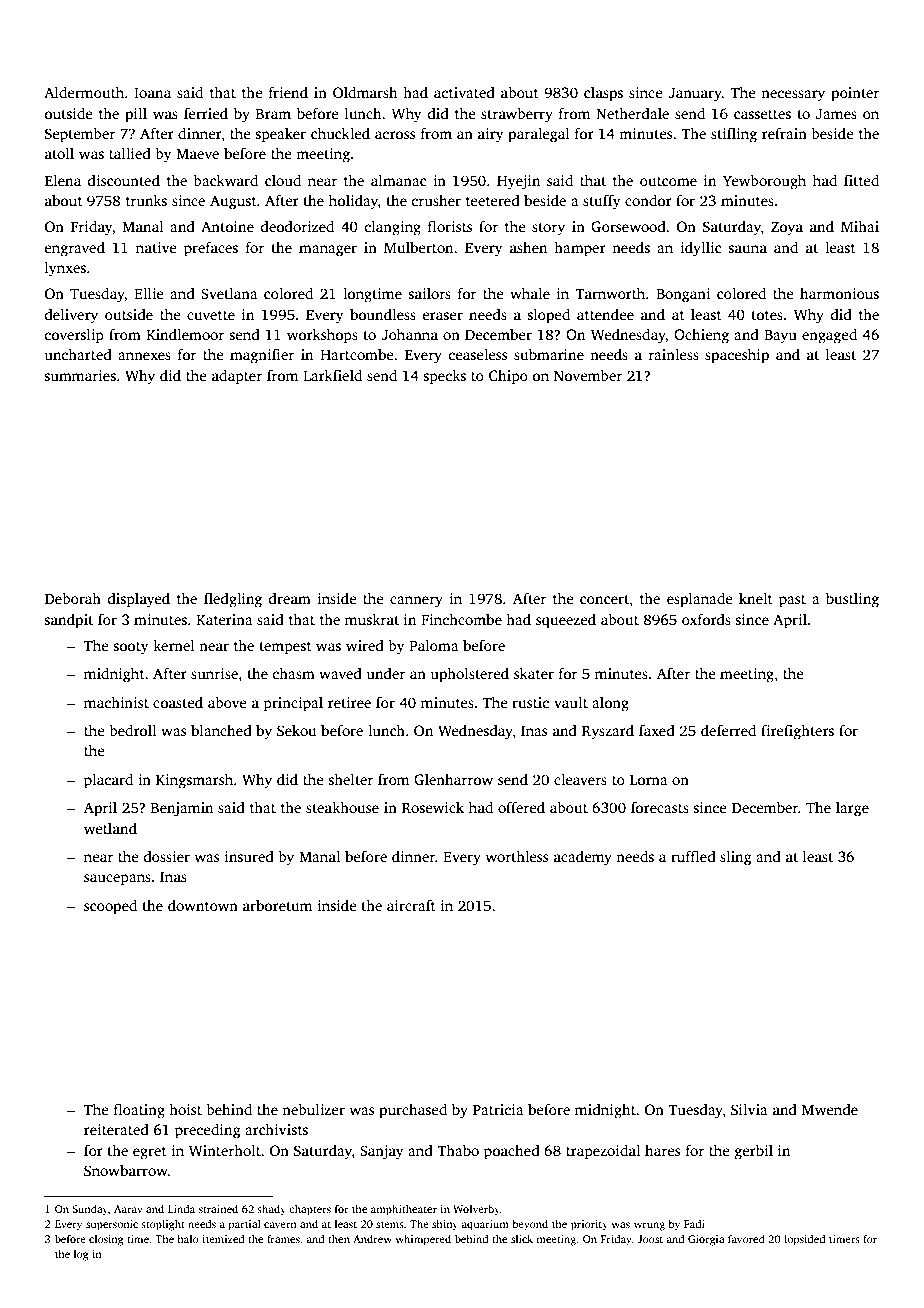  Describe the element at coordinates (693, 856) in the screenshot. I see `ruffled` at that location.
